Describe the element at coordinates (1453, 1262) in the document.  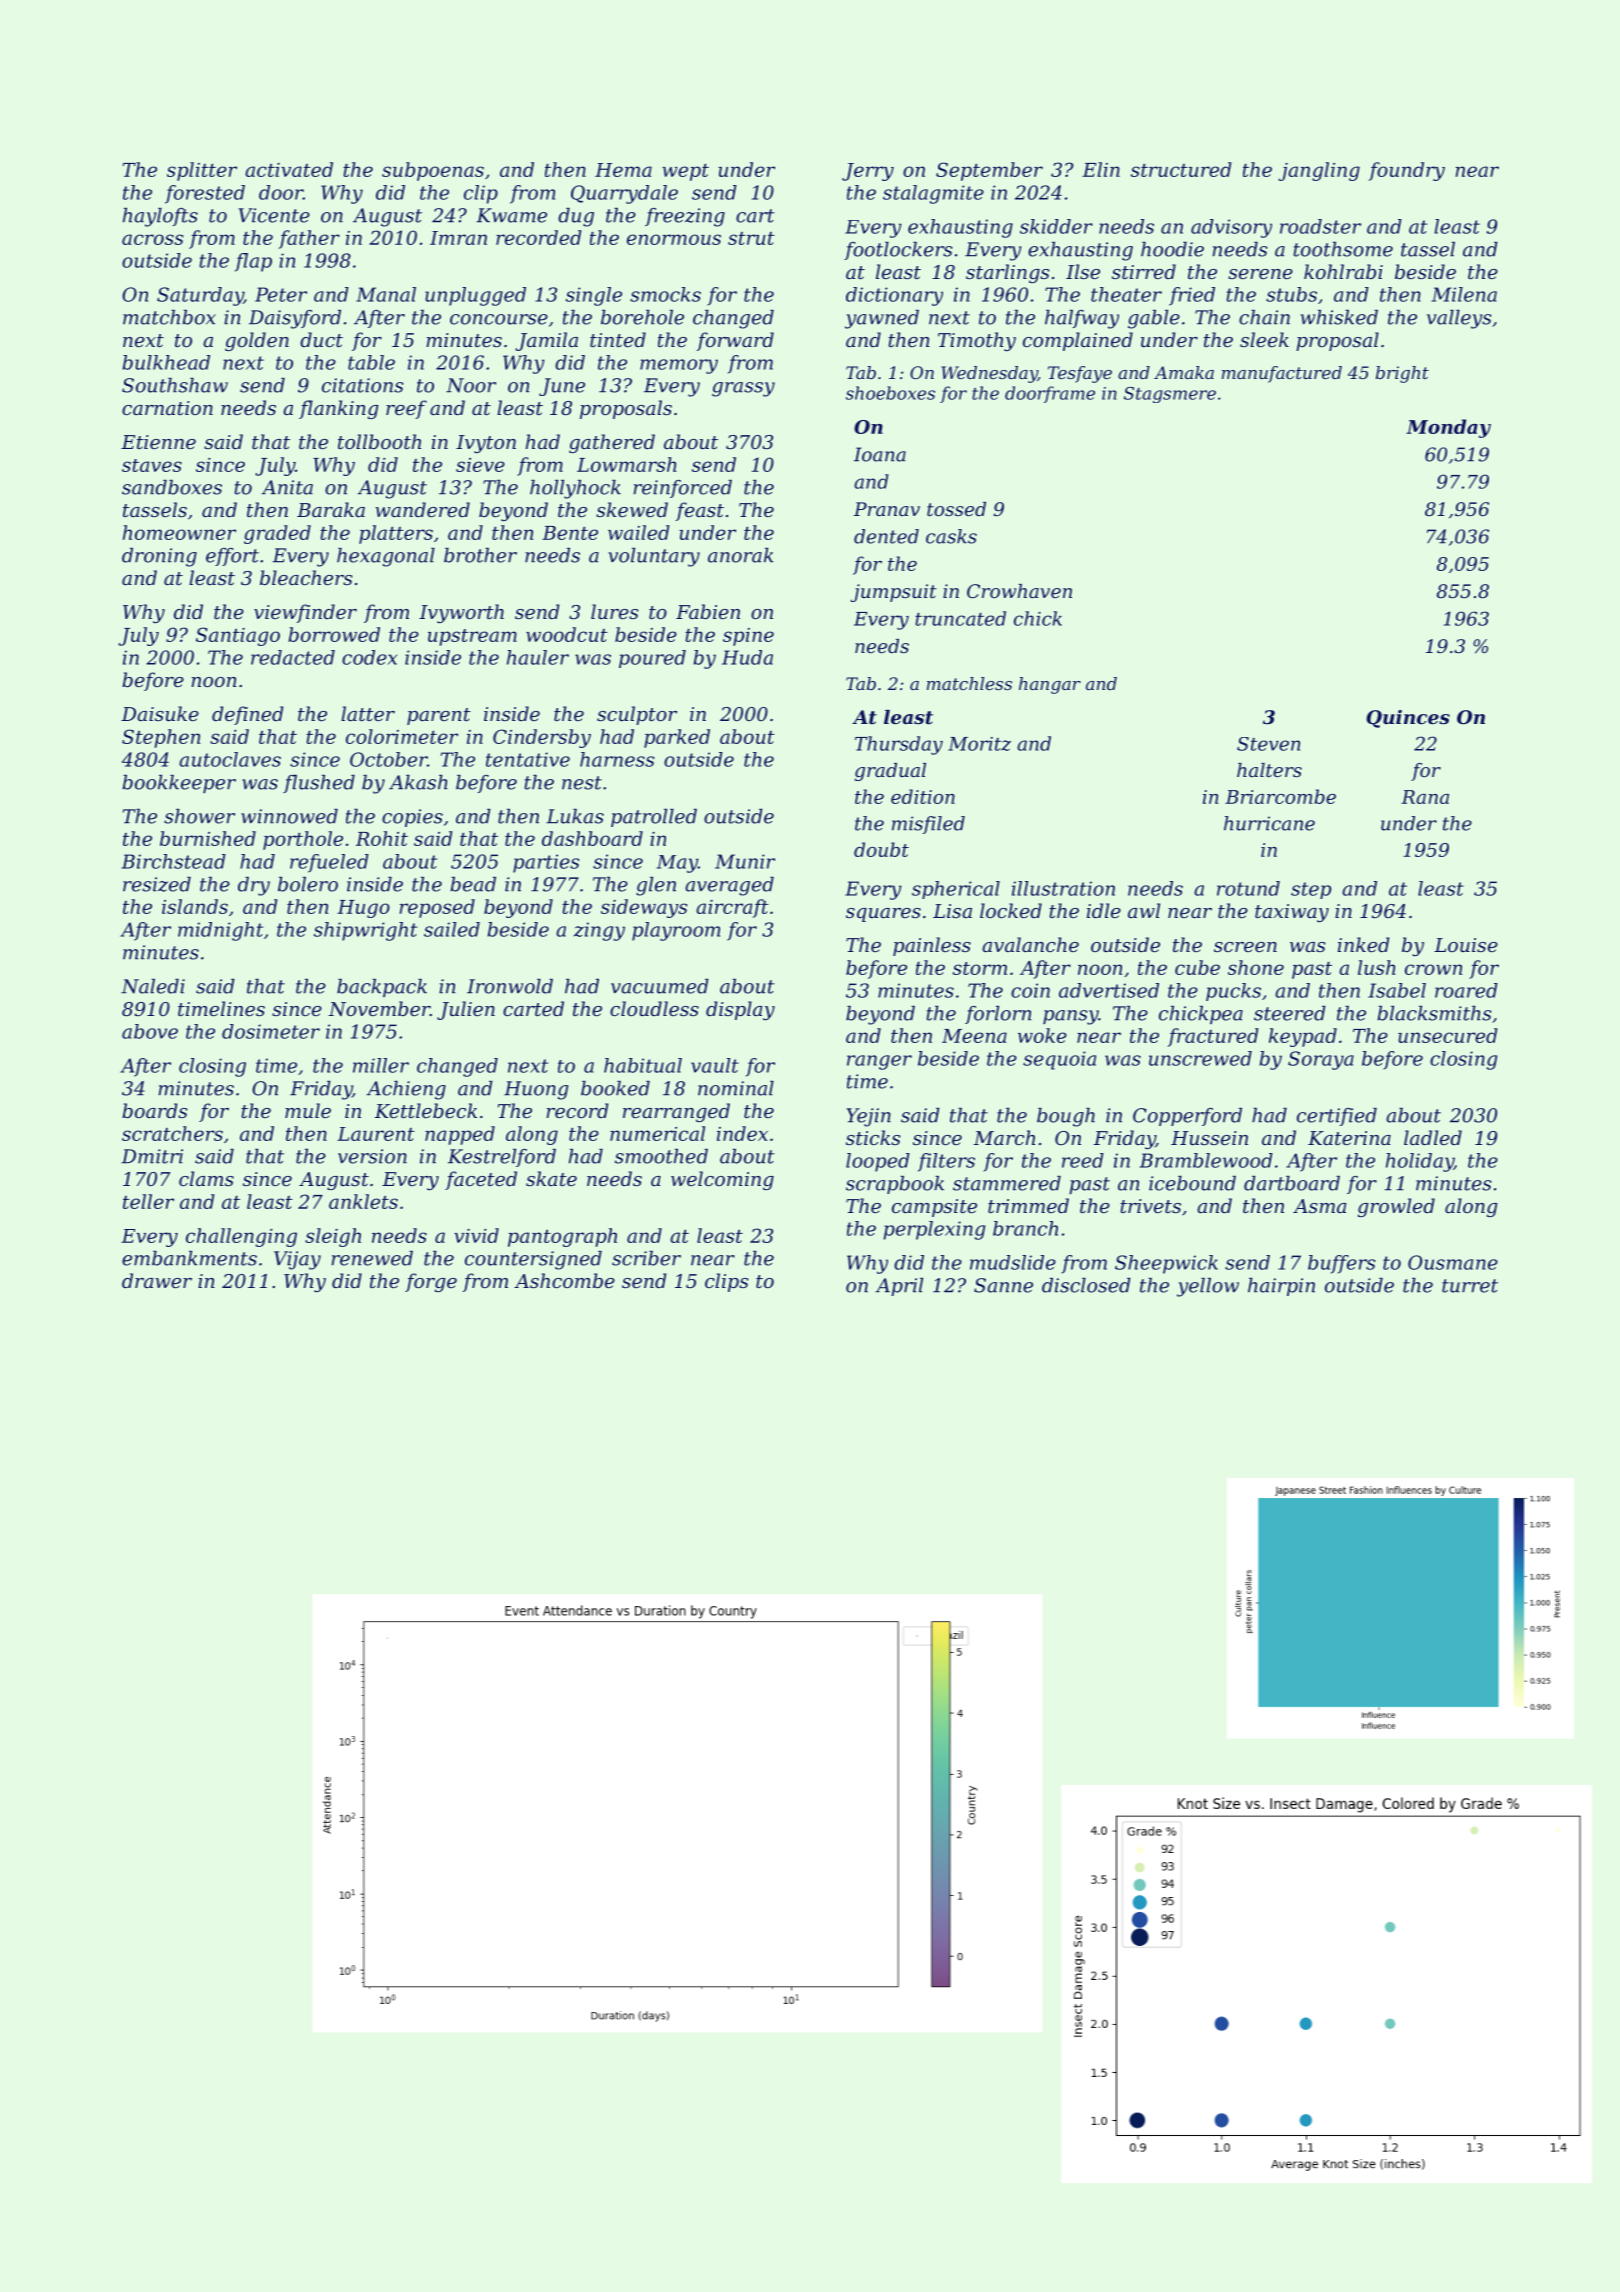
I see `Ousmane` at that location.
